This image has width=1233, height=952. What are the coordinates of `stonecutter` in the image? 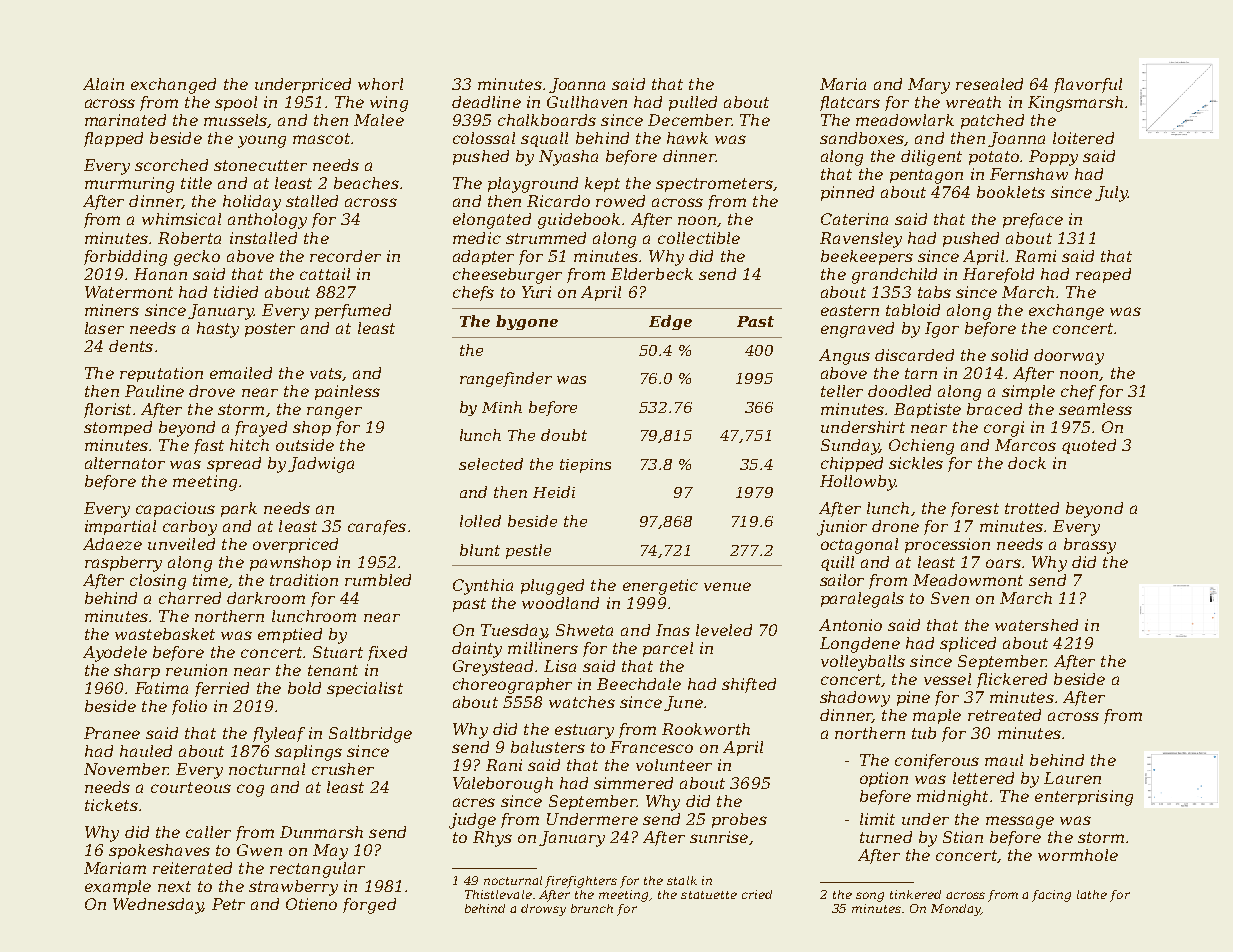 It's located at (260, 165).
